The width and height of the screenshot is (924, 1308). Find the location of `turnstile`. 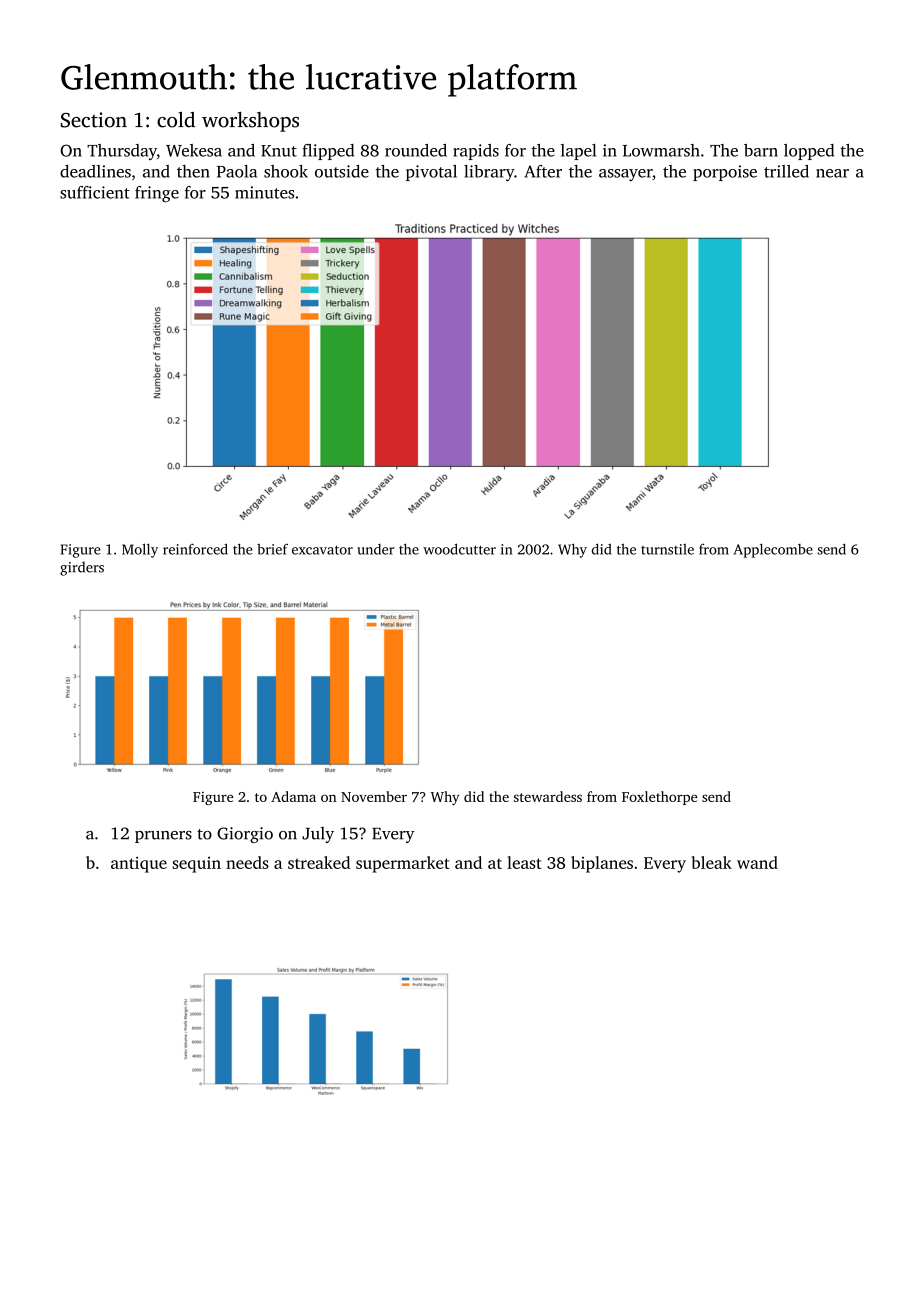

turnstile is located at coordinates (667, 549).
